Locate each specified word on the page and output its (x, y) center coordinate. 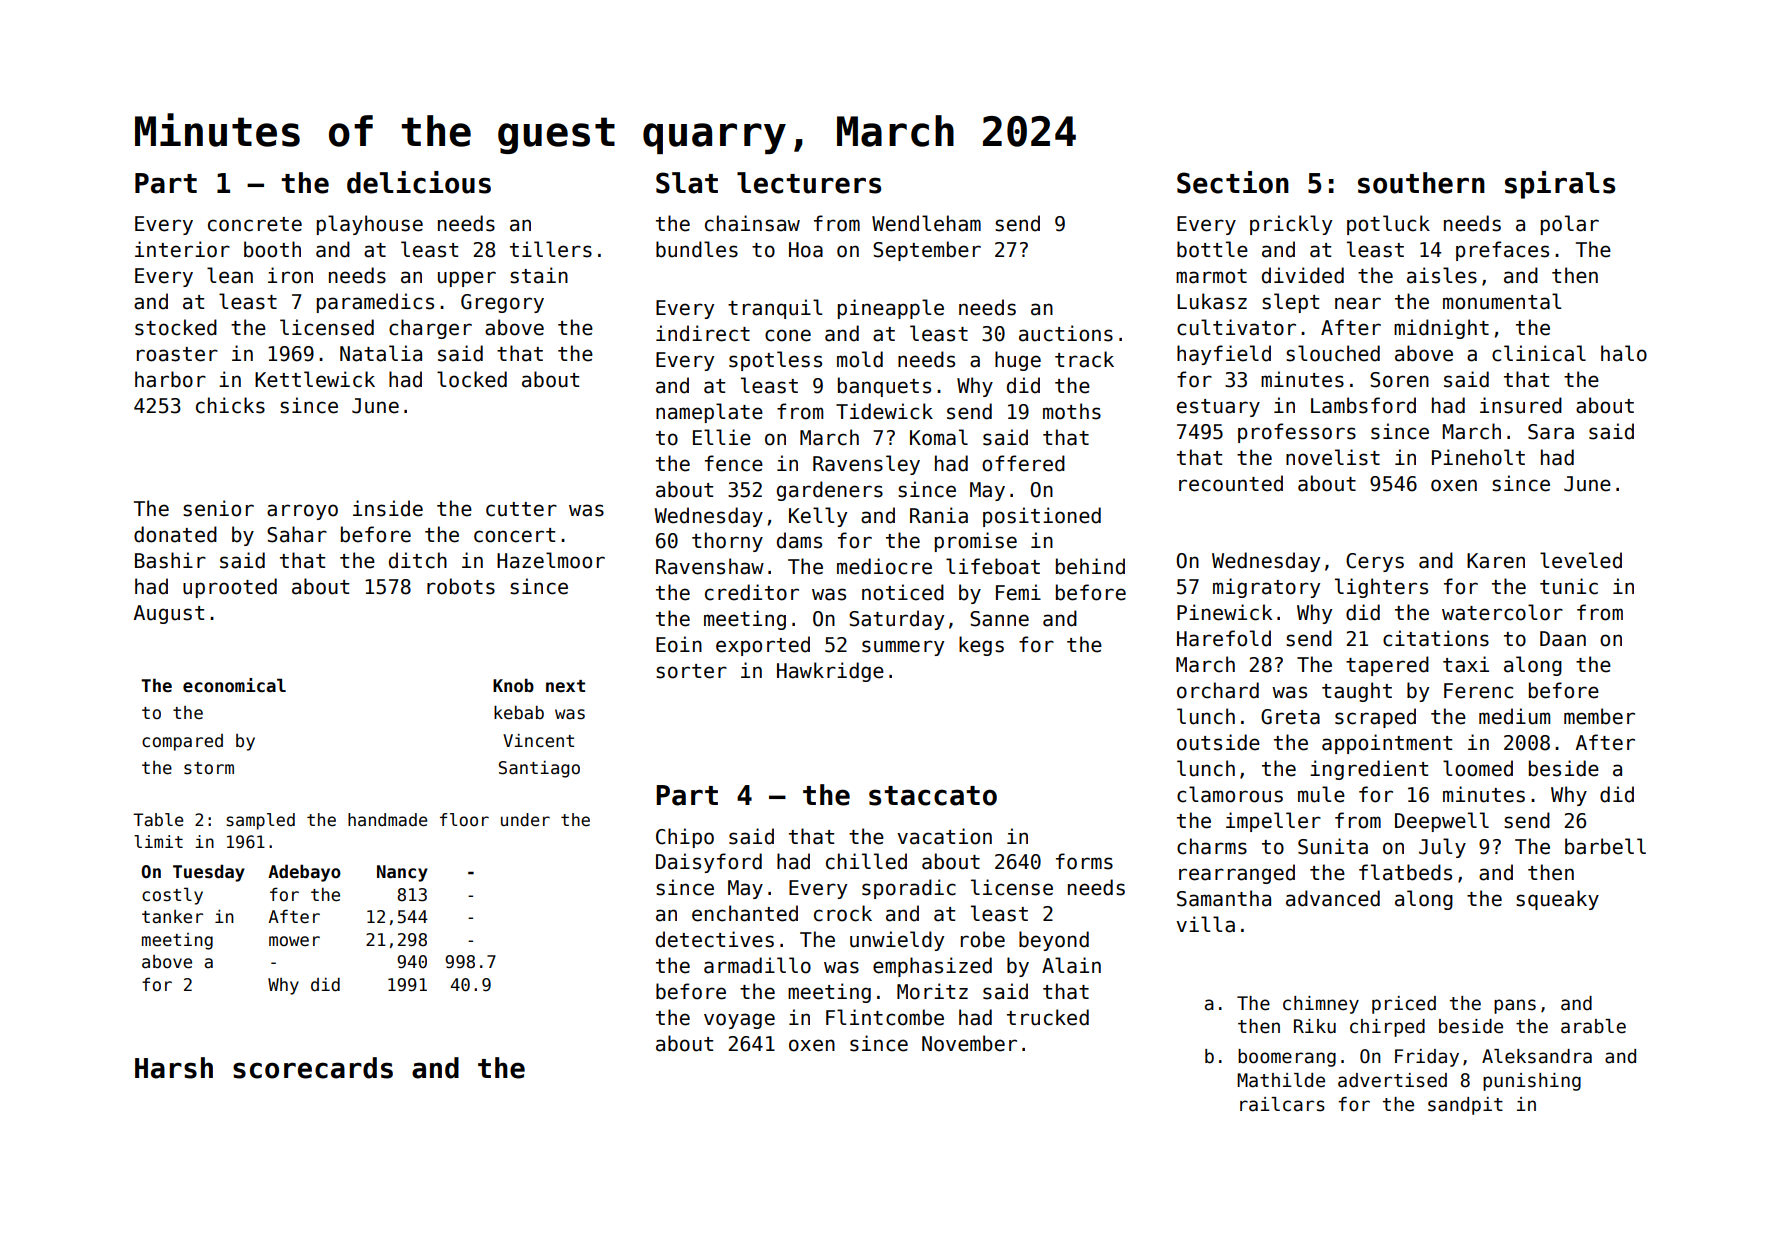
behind (1090, 566)
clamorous (1230, 794)
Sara (1551, 432)
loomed (1478, 768)
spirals (1560, 185)
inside (388, 508)
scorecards (313, 1068)
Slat (687, 183)
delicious (419, 182)
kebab (519, 712)
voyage (739, 1021)
